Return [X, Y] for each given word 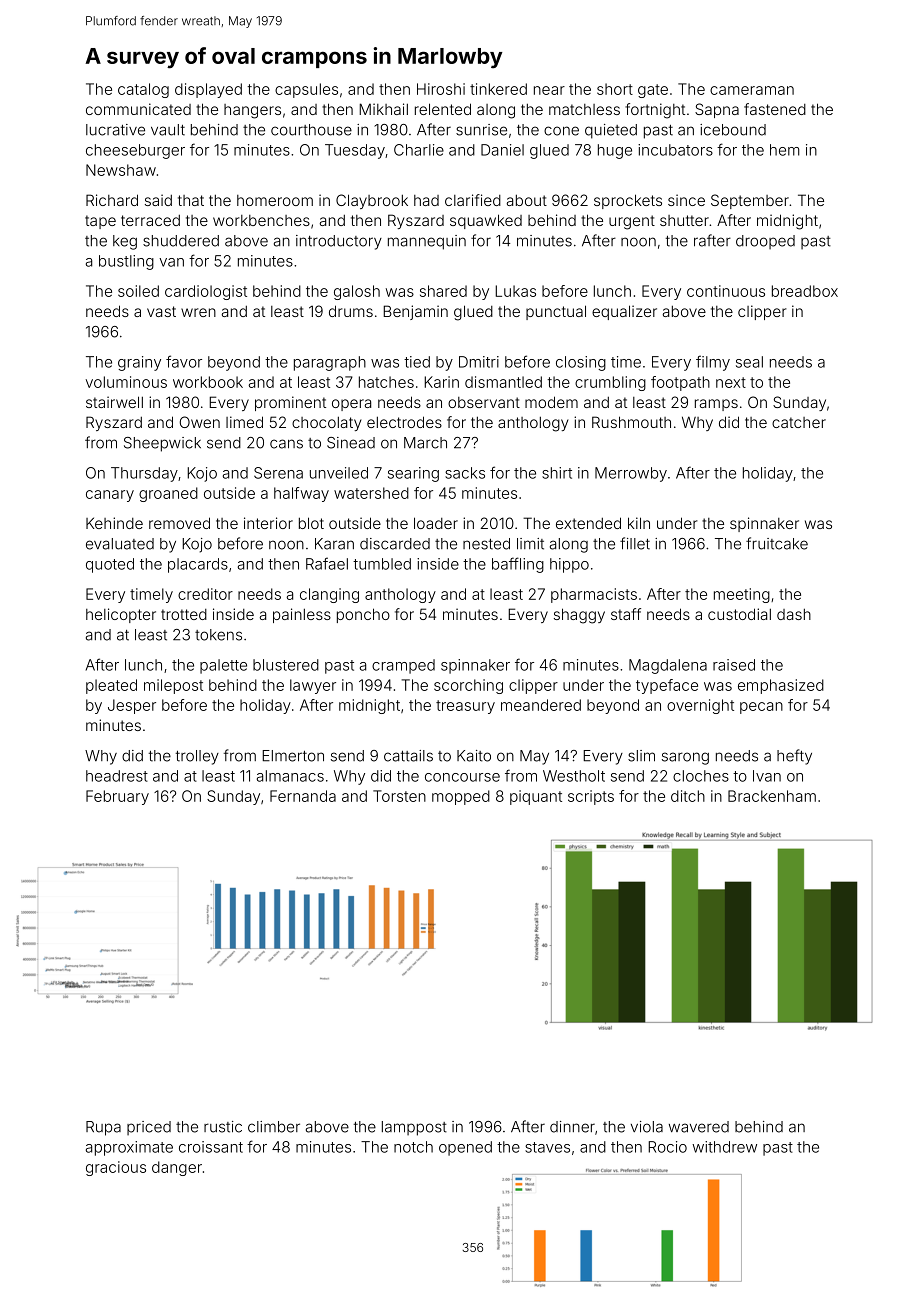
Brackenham [772, 796]
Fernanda [303, 796]
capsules [306, 90]
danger [177, 1168]
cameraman [752, 90]
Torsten [399, 796]
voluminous [126, 382]
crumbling [610, 383]
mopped [461, 797]
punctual [556, 312]
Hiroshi [441, 89]
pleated [111, 686]
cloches [701, 776]
